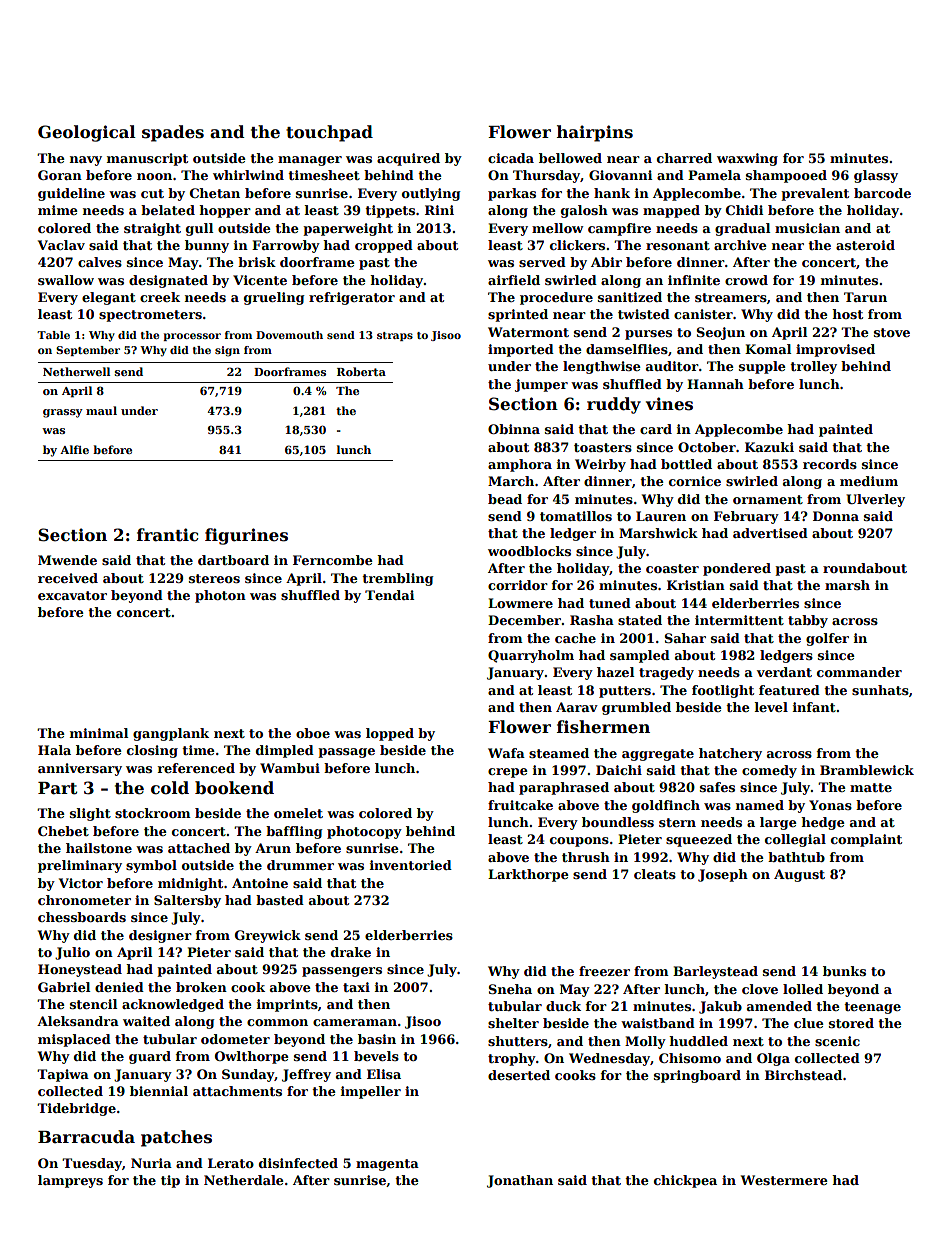 The height and width of the document is (1233, 952). I want to click on tabby, so click(808, 621).
